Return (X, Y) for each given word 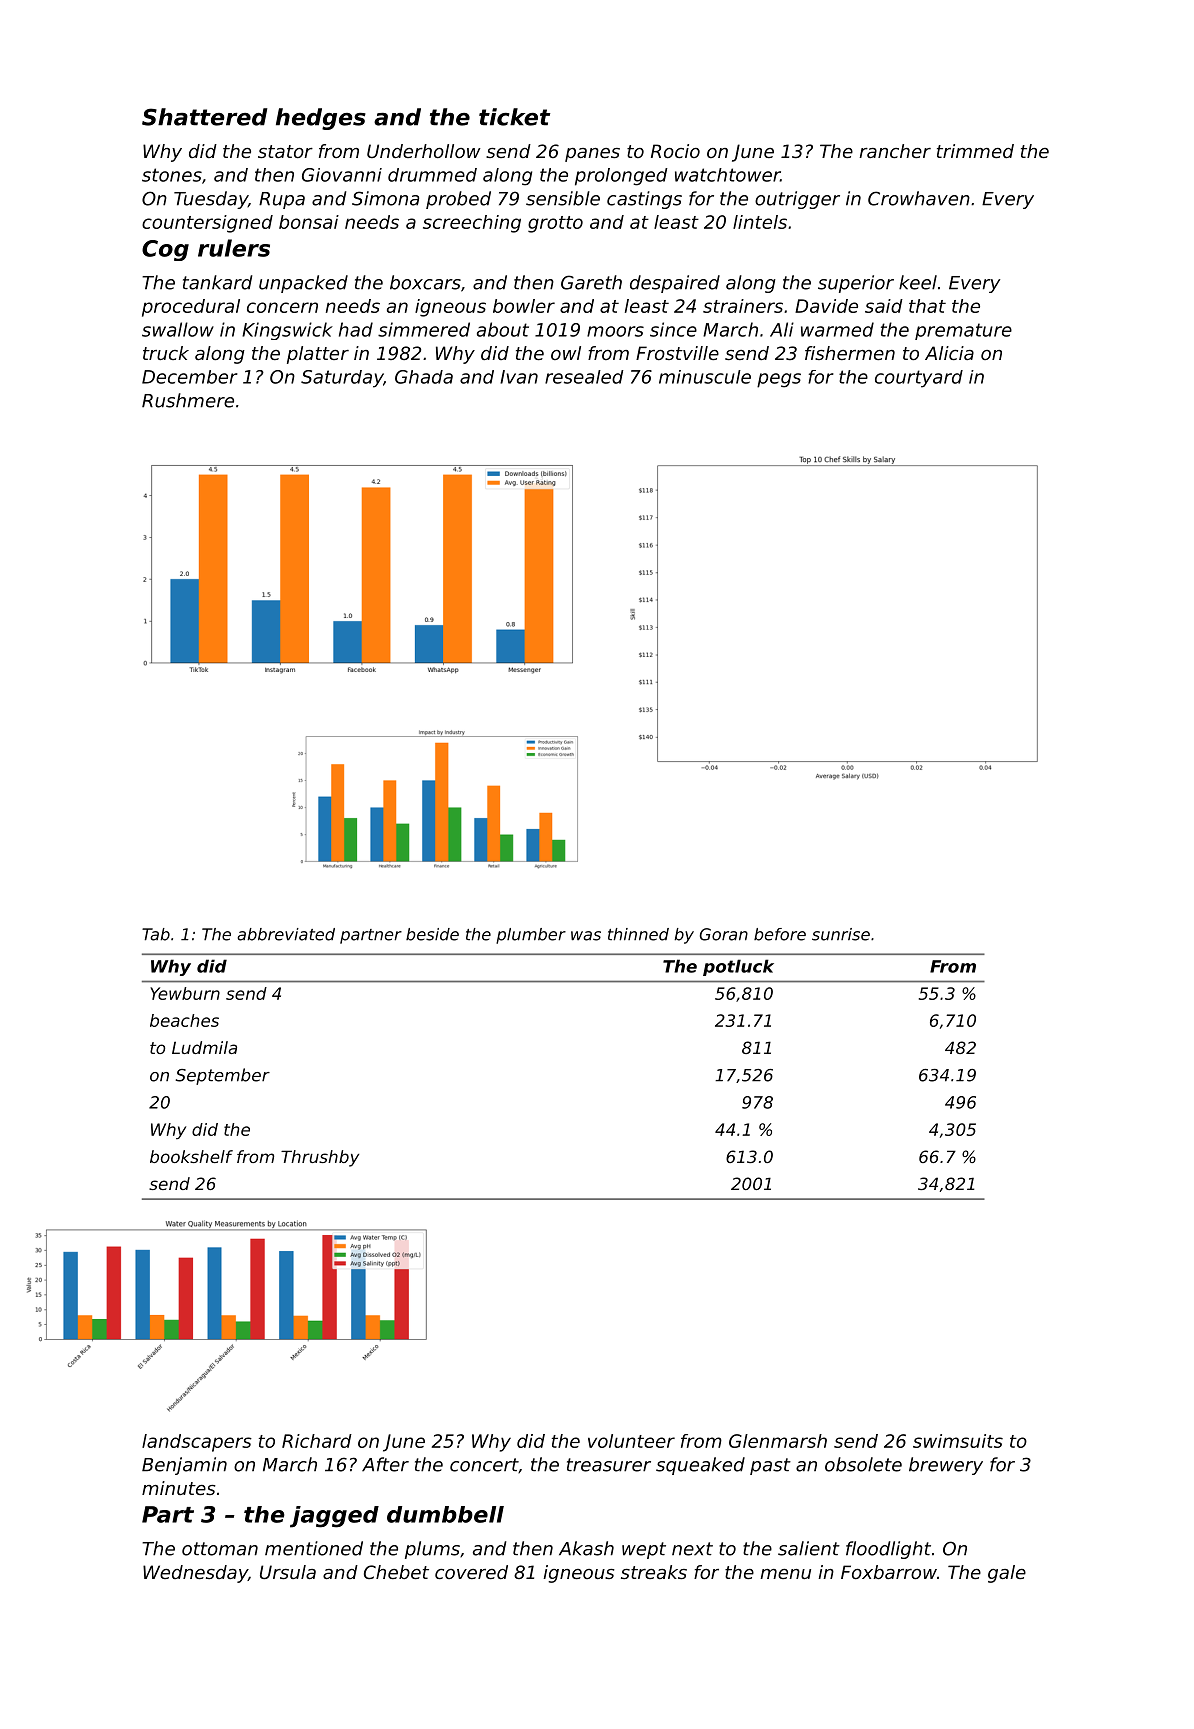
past (770, 1466)
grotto (555, 224)
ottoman (220, 1549)
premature (963, 331)
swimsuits (958, 1441)
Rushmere (188, 400)
